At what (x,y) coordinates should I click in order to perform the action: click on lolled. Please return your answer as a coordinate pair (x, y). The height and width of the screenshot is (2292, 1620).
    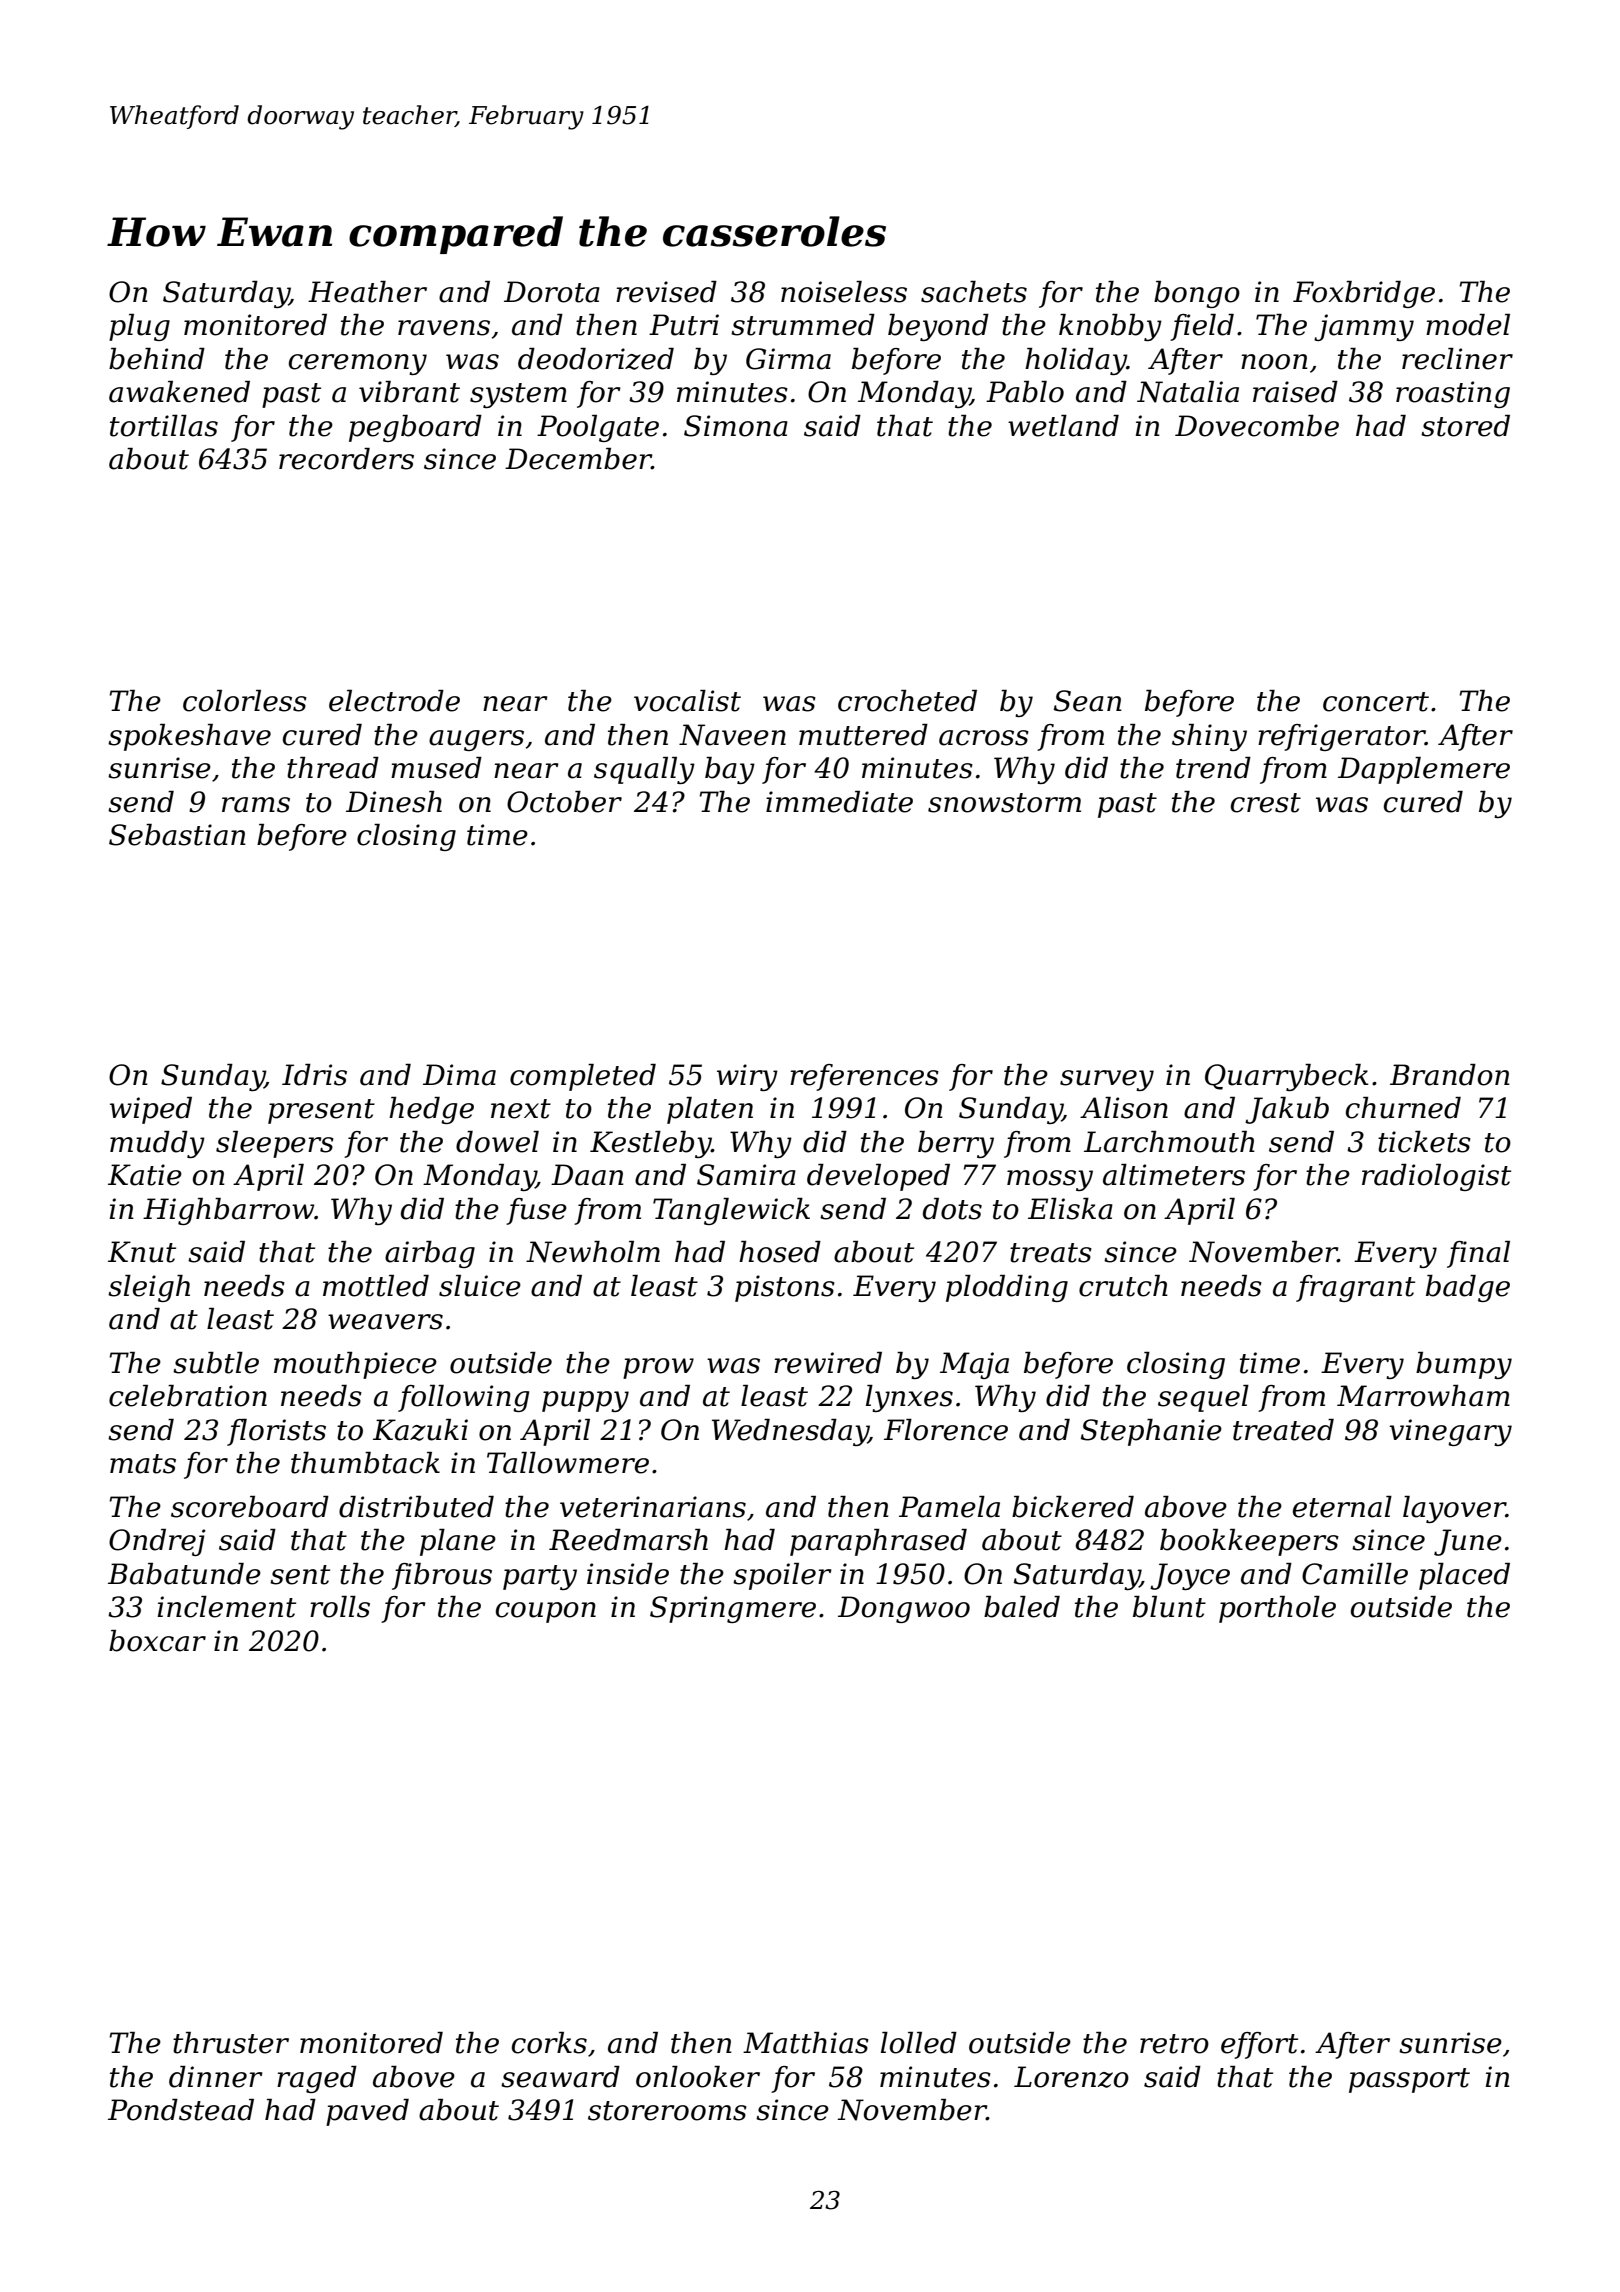
    Looking at the image, I should click on (919, 2043).
